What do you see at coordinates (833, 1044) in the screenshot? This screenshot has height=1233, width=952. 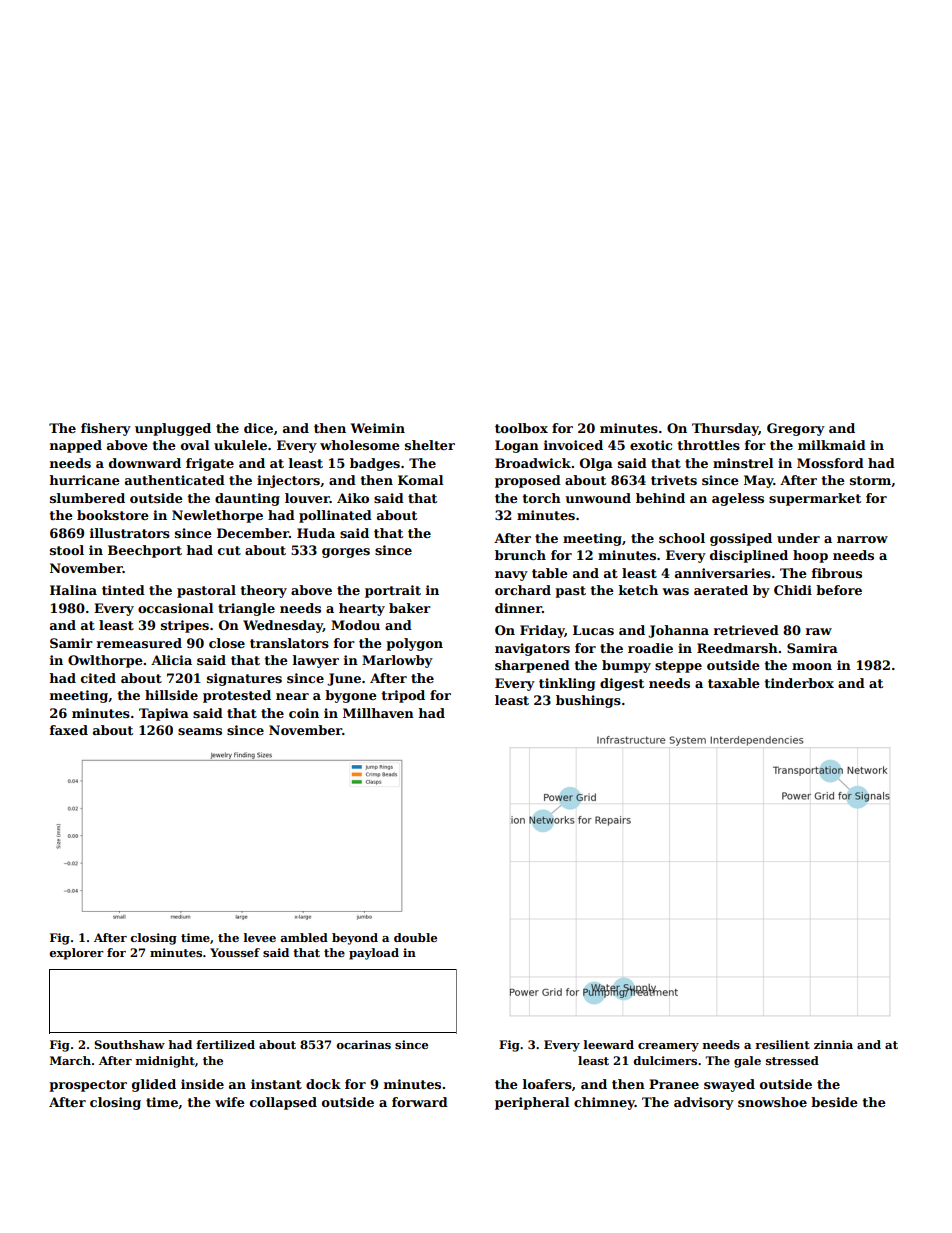 I see `zinnia` at bounding box center [833, 1044].
